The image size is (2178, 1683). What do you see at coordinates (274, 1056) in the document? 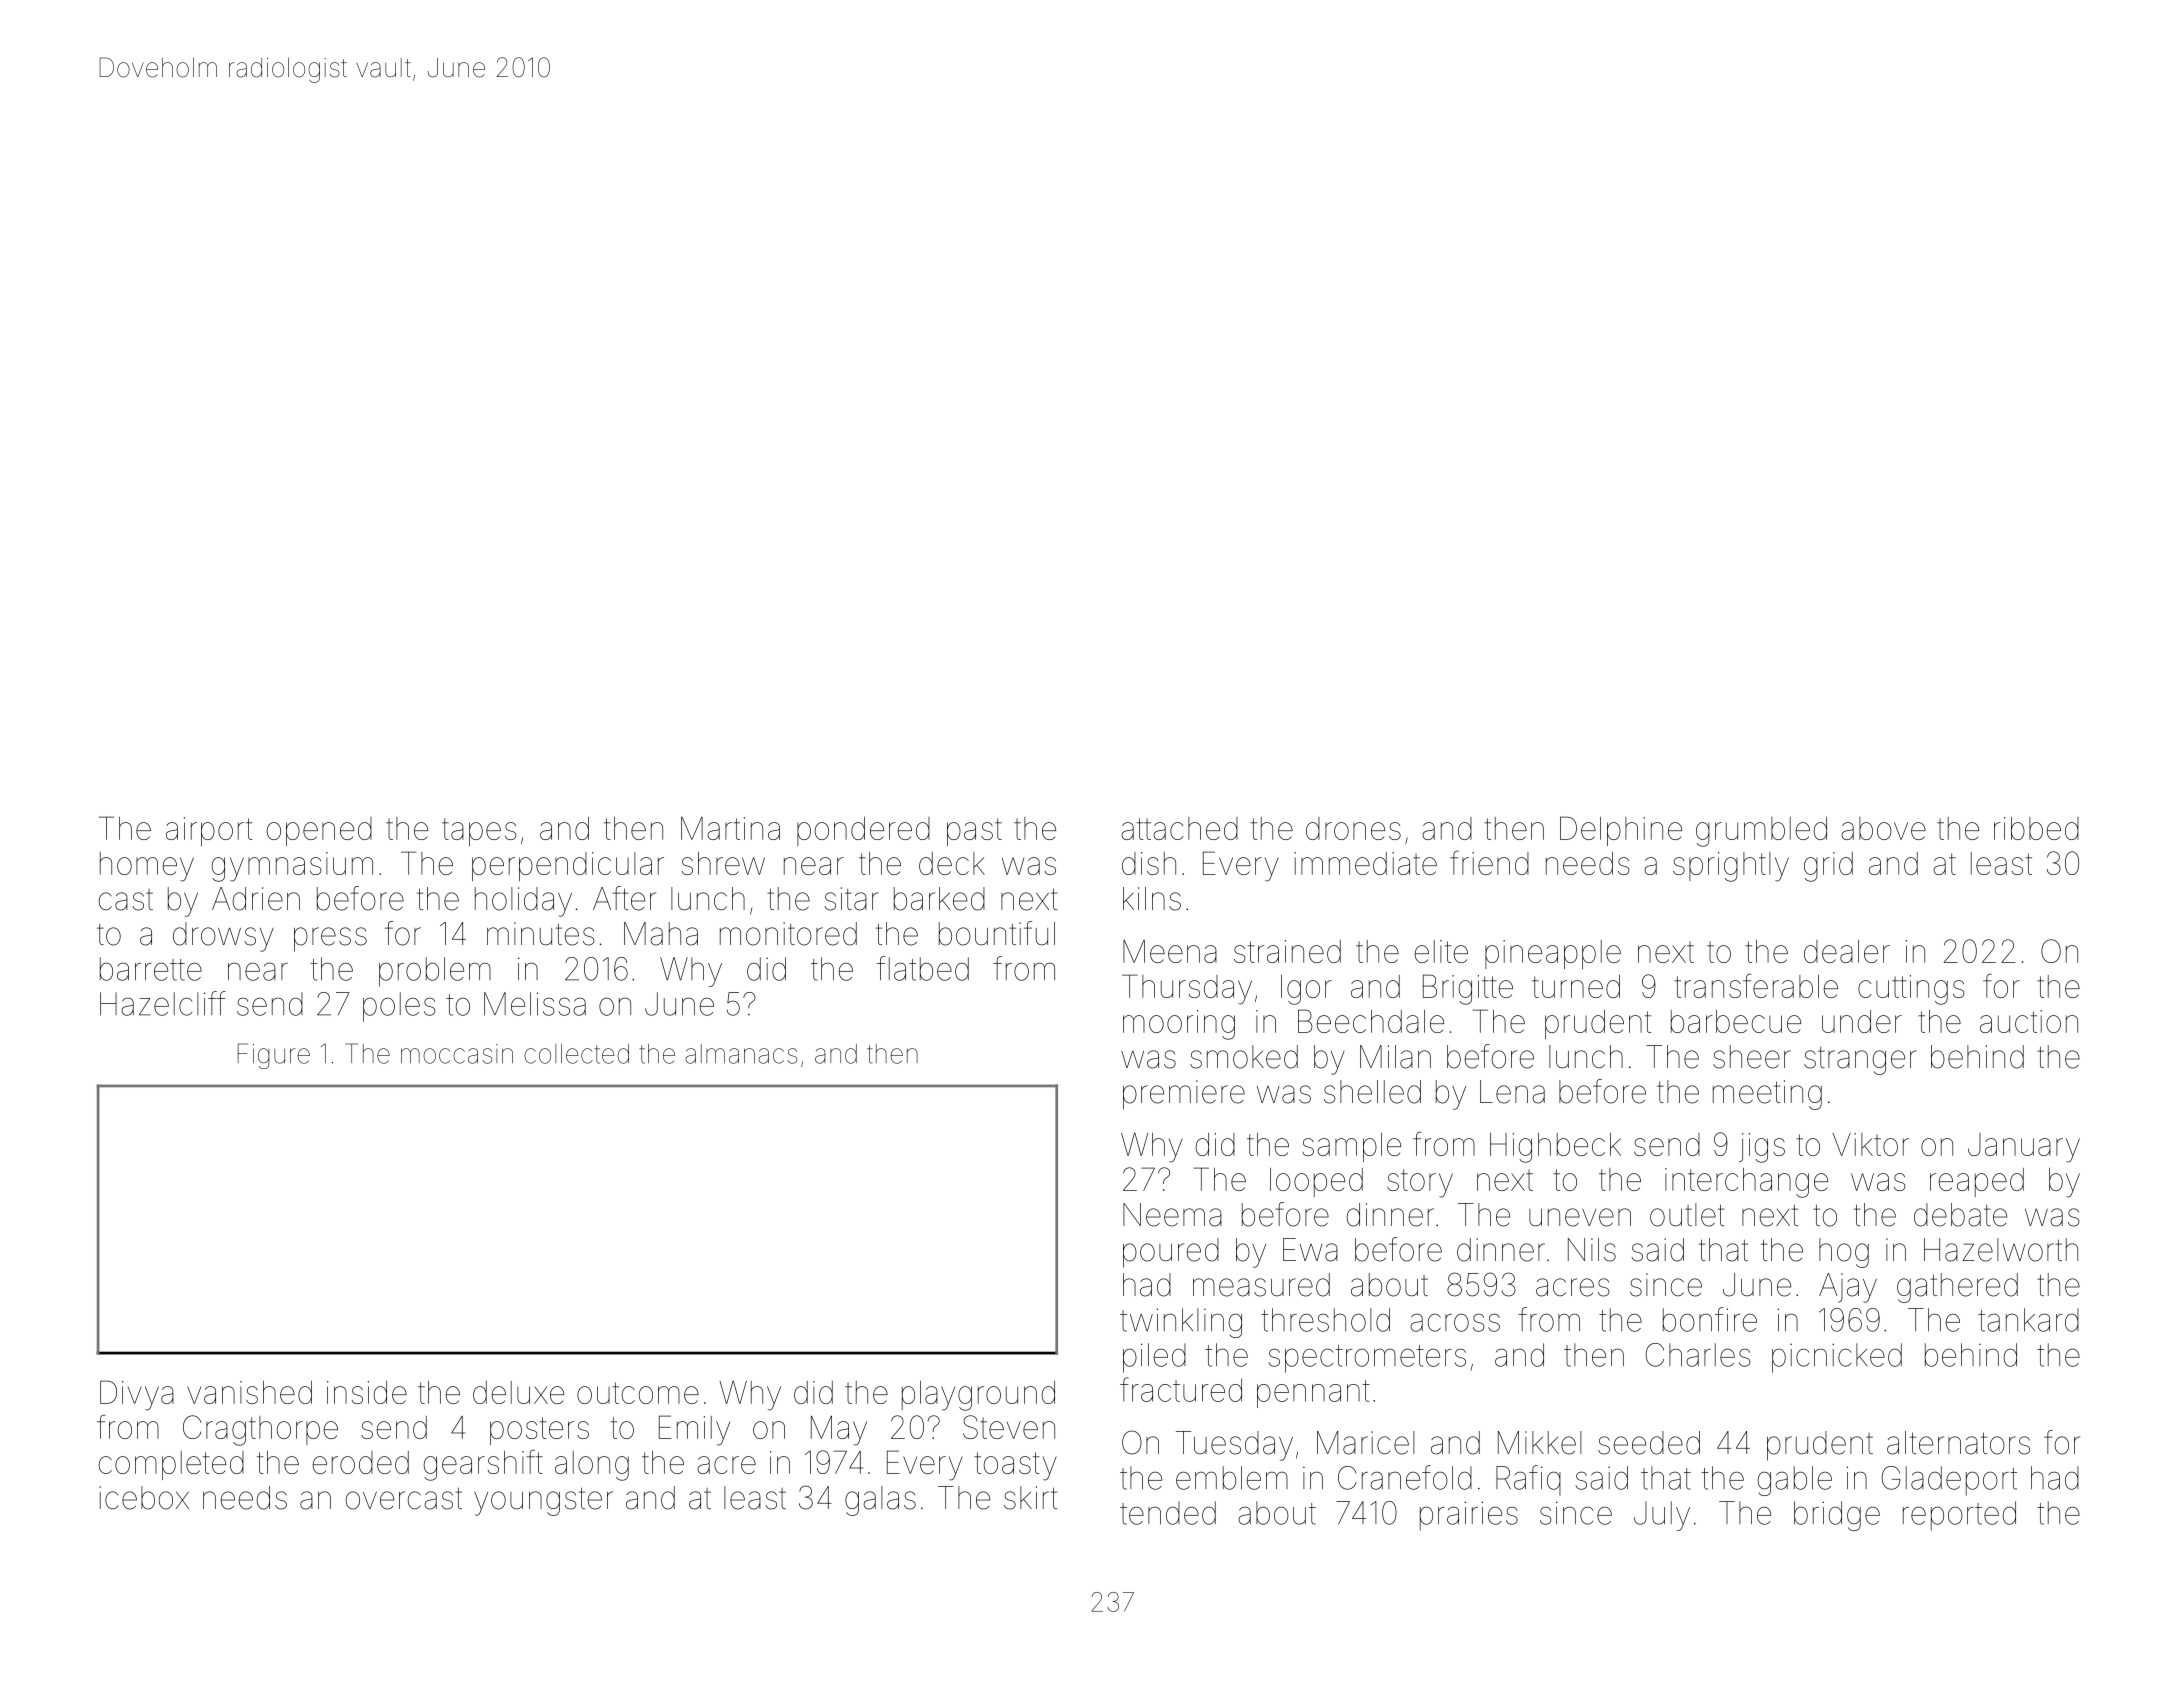
I see `Figure` at bounding box center [274, 1056].
